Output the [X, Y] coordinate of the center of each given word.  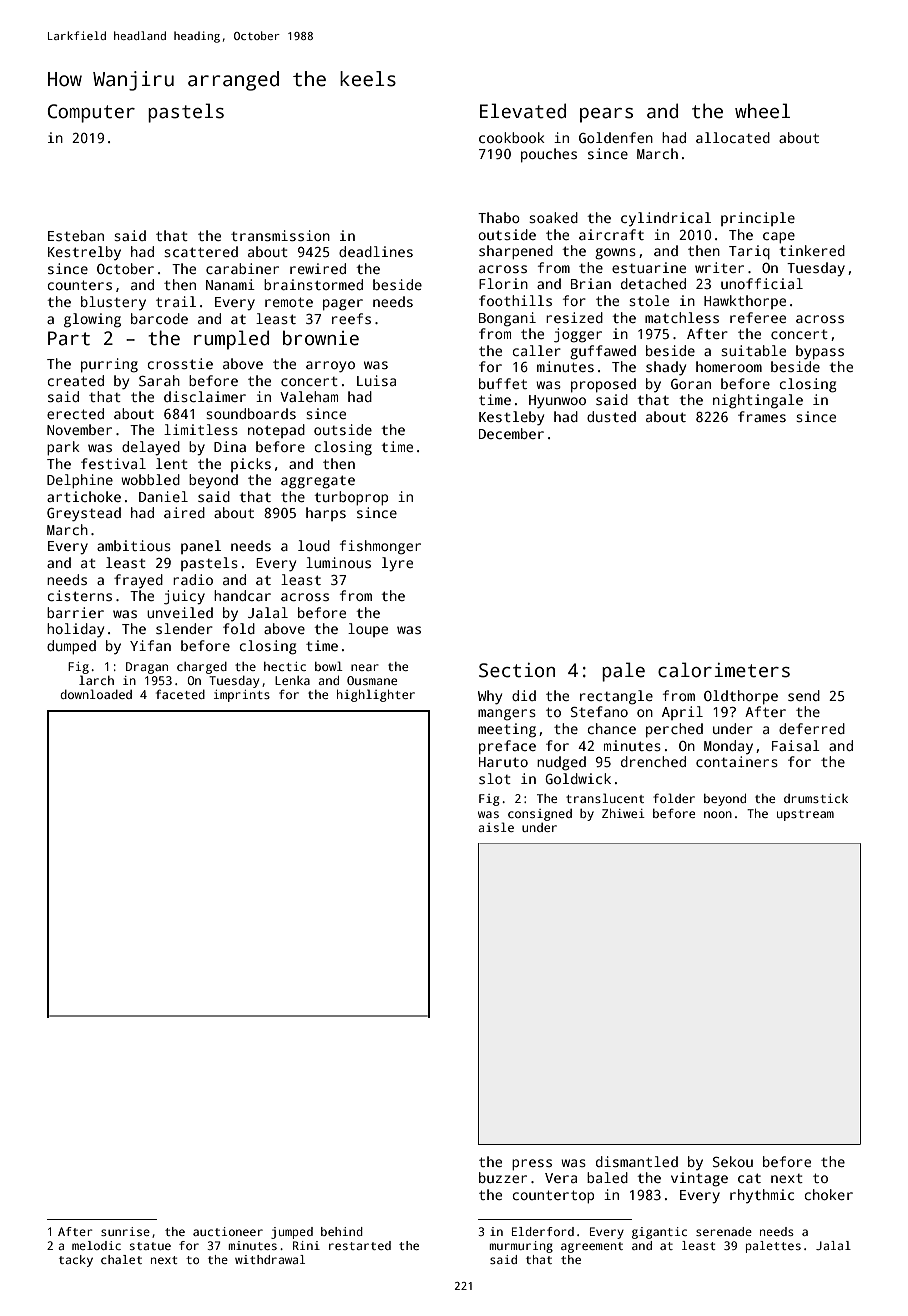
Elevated [523, 111]
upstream [805, 815]
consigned [540, 815]
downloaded [96, 694]
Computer [91, 113]
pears [606, 115]
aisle [496, 827]
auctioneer [228, 1231]
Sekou [733, 1161]
